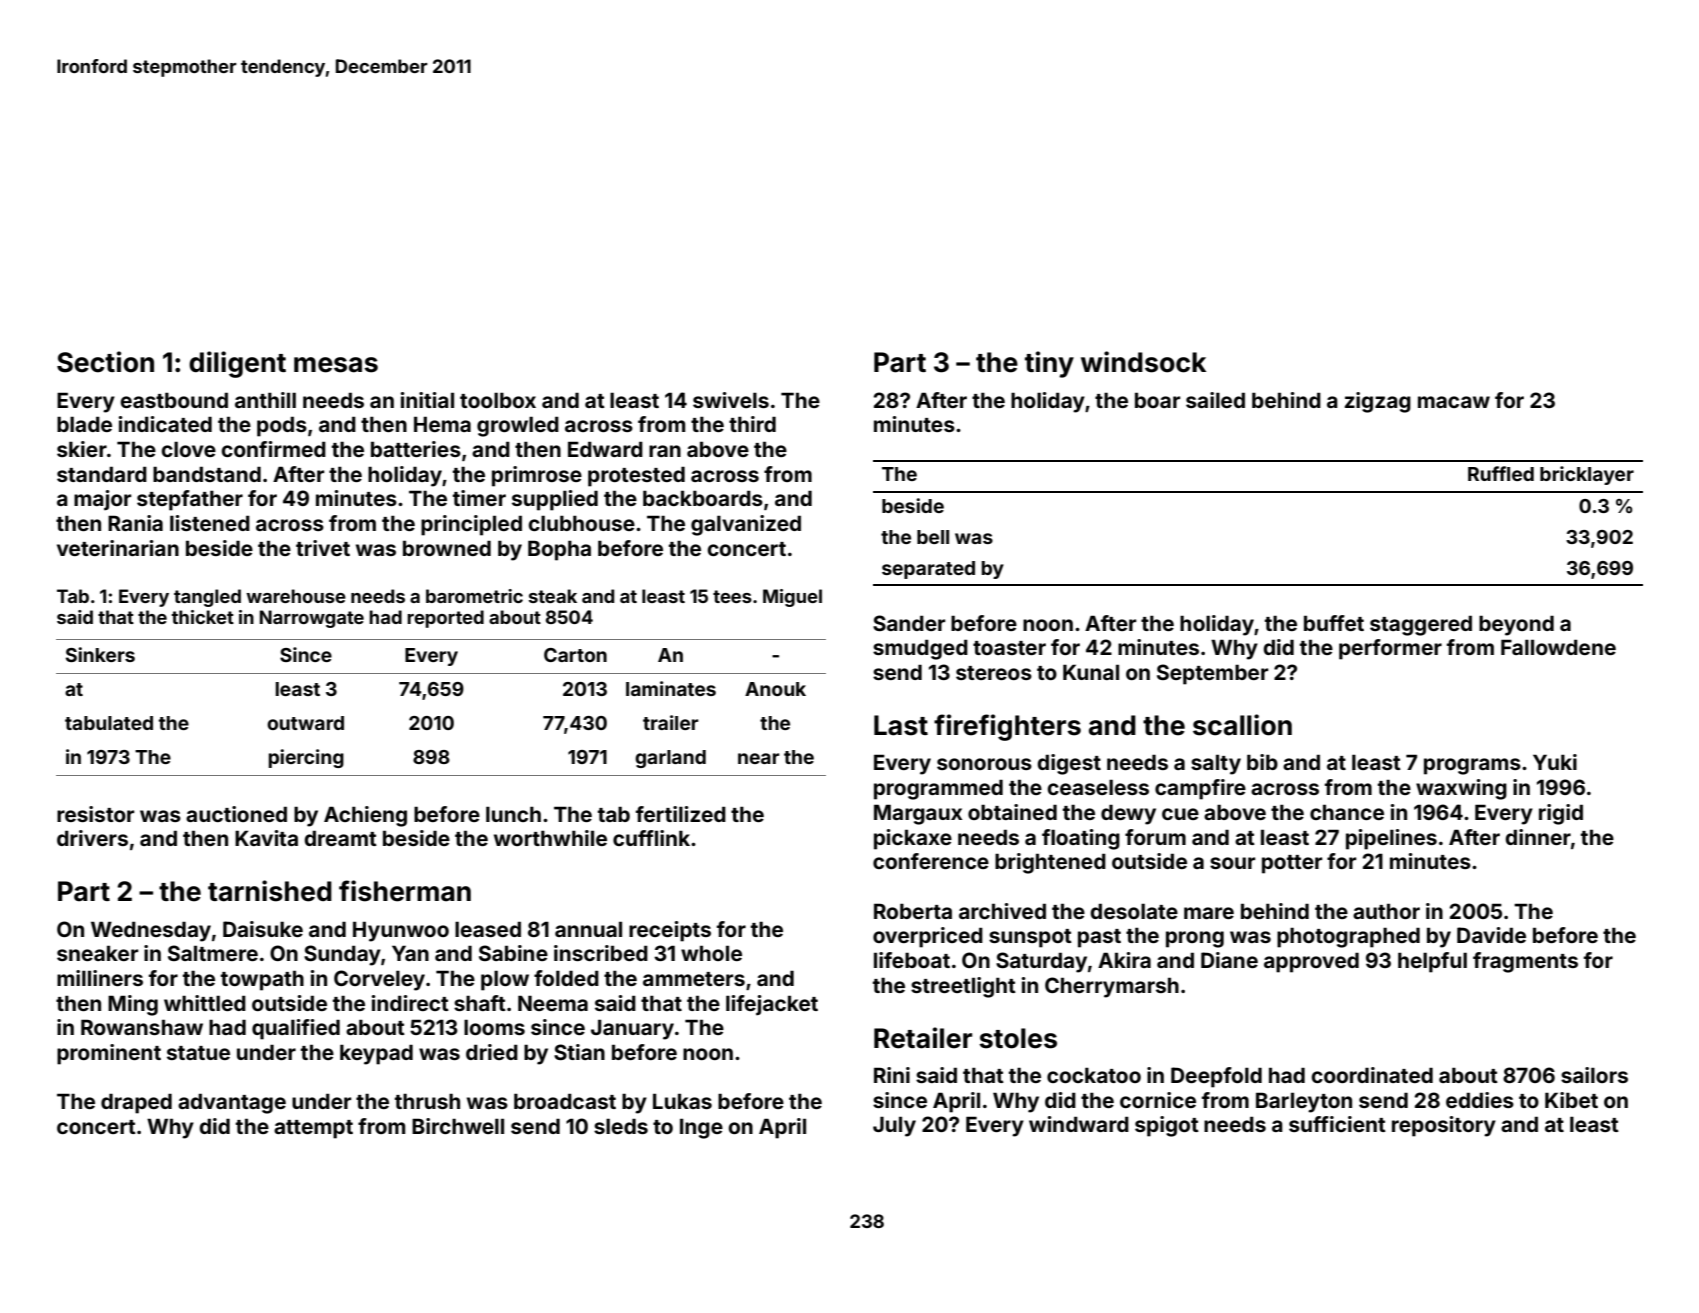 The width and height of the screenshot is (1699, 1313). What do you see at coordinates (323, 548) in the screenshot?
I see `trivet` at bounding box center [323, 548].
